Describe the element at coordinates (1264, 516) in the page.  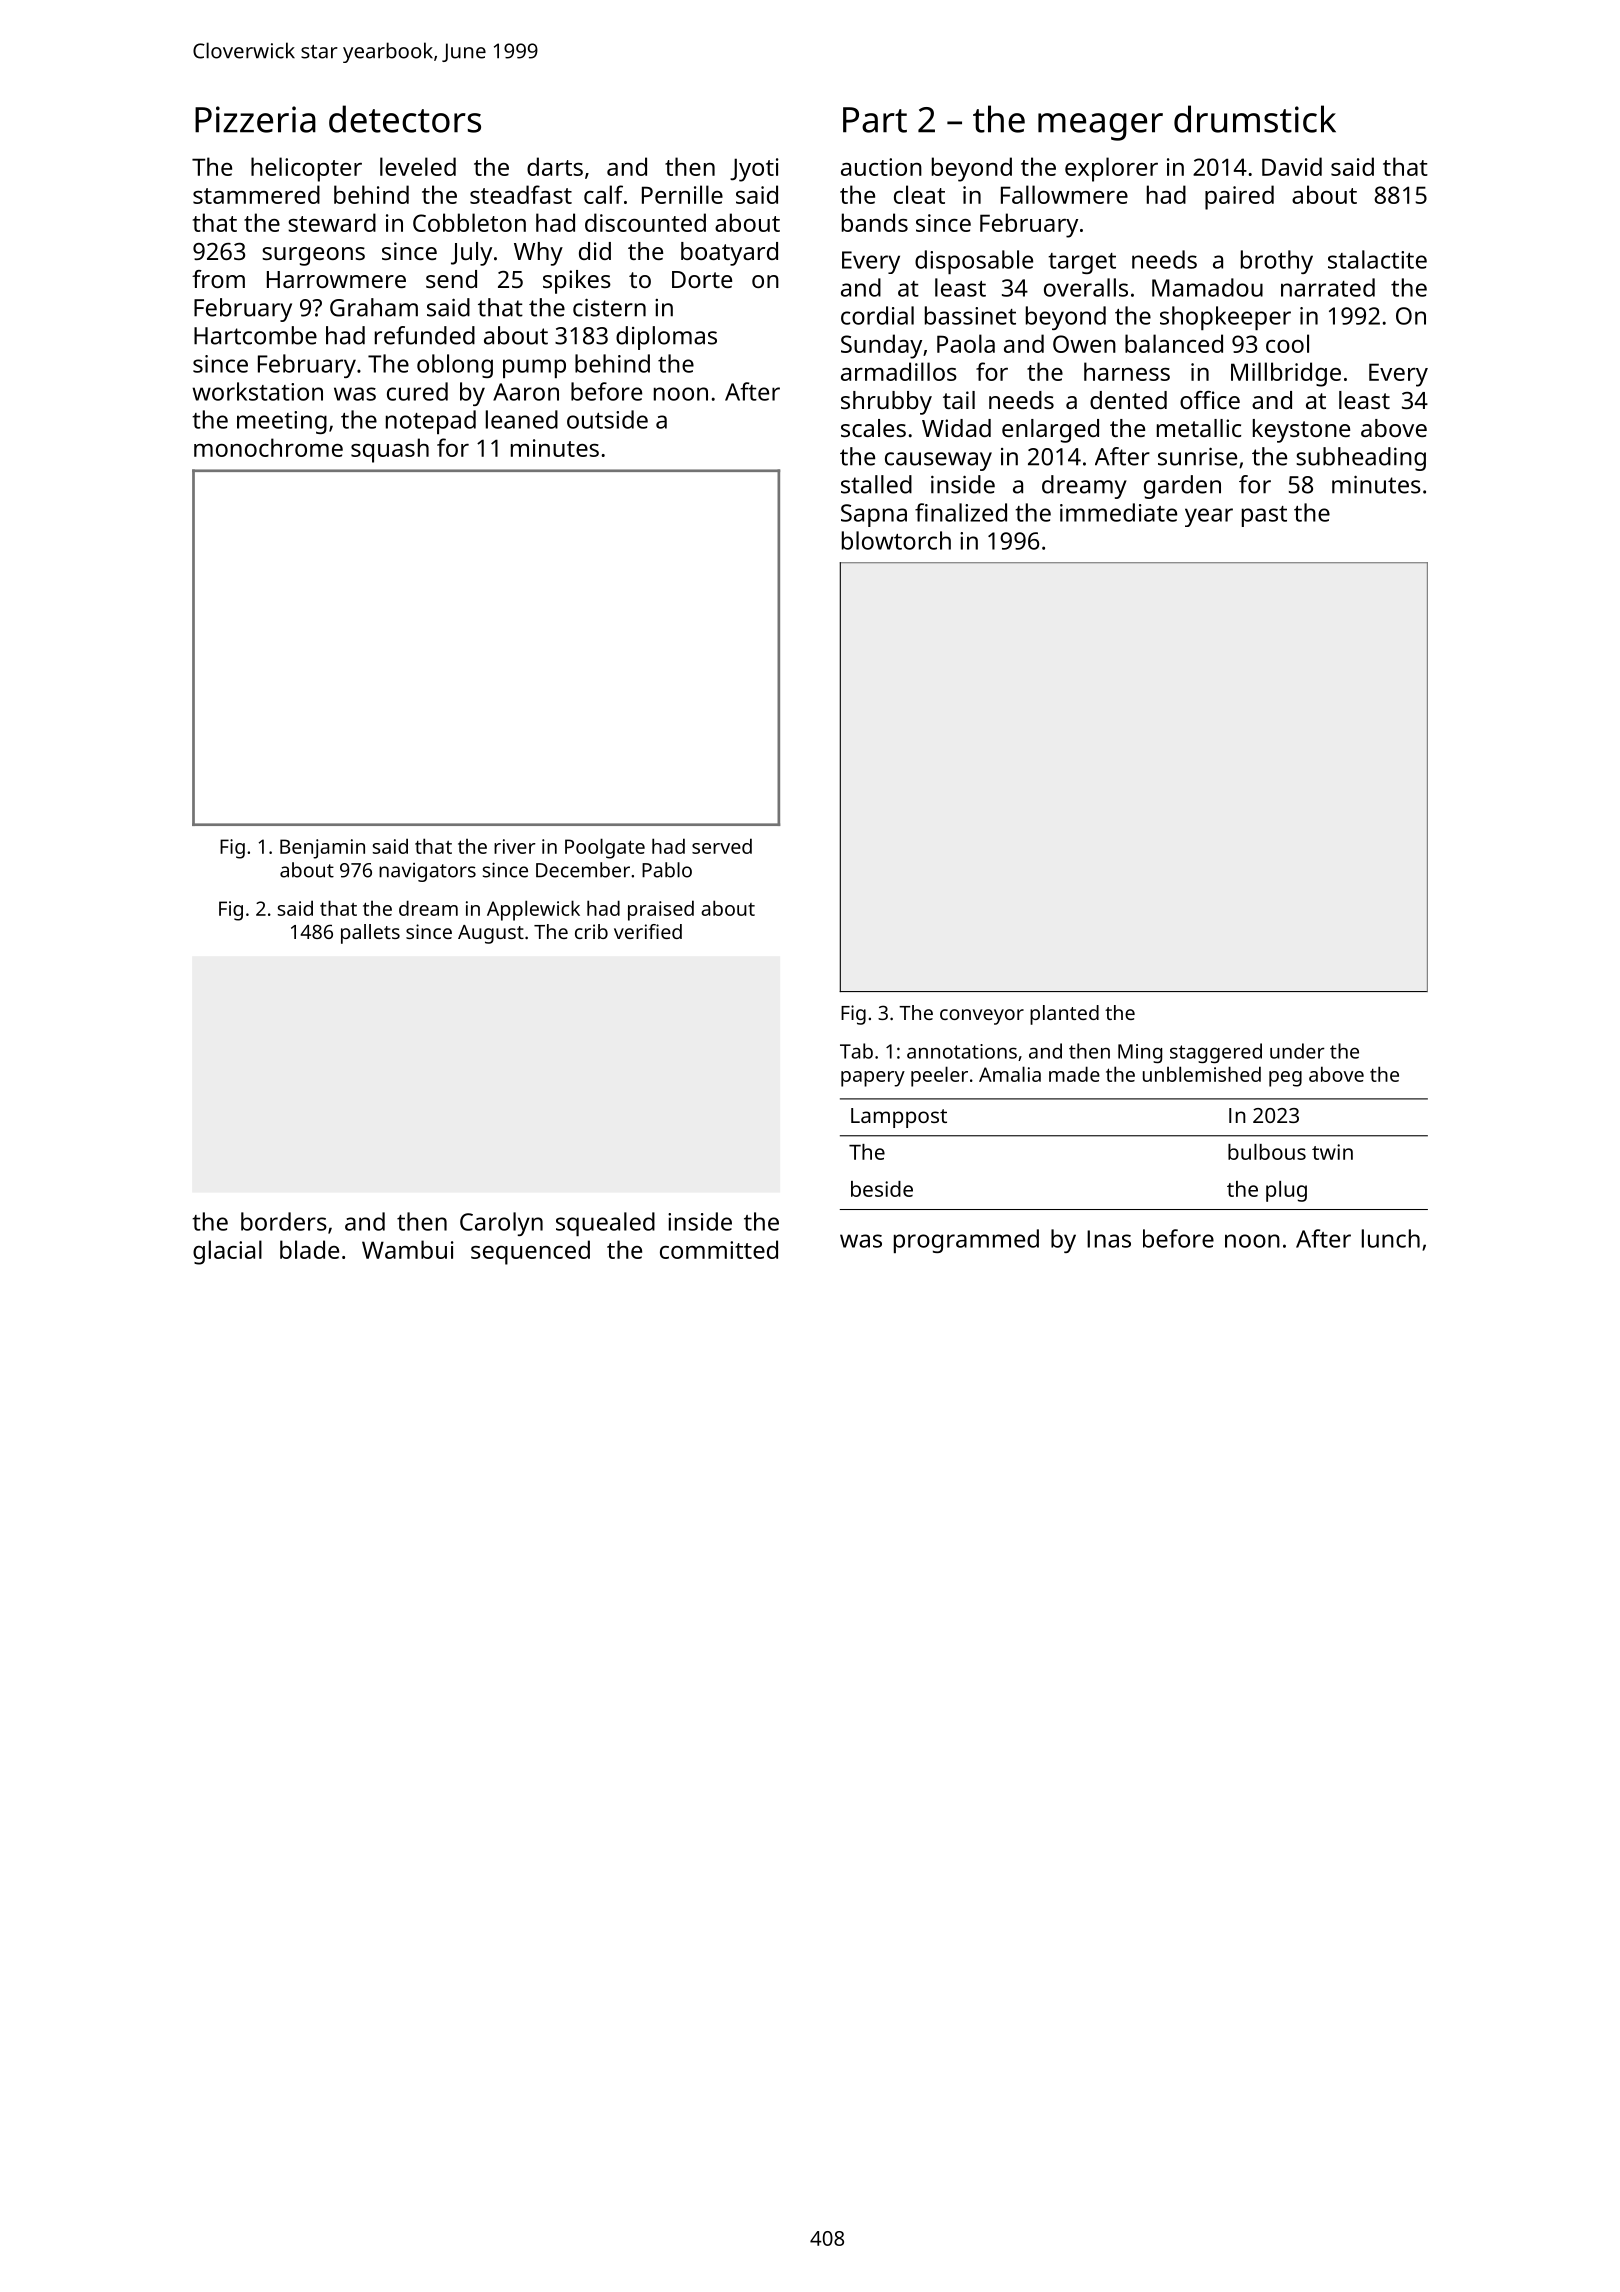
I see `past` at that location.
